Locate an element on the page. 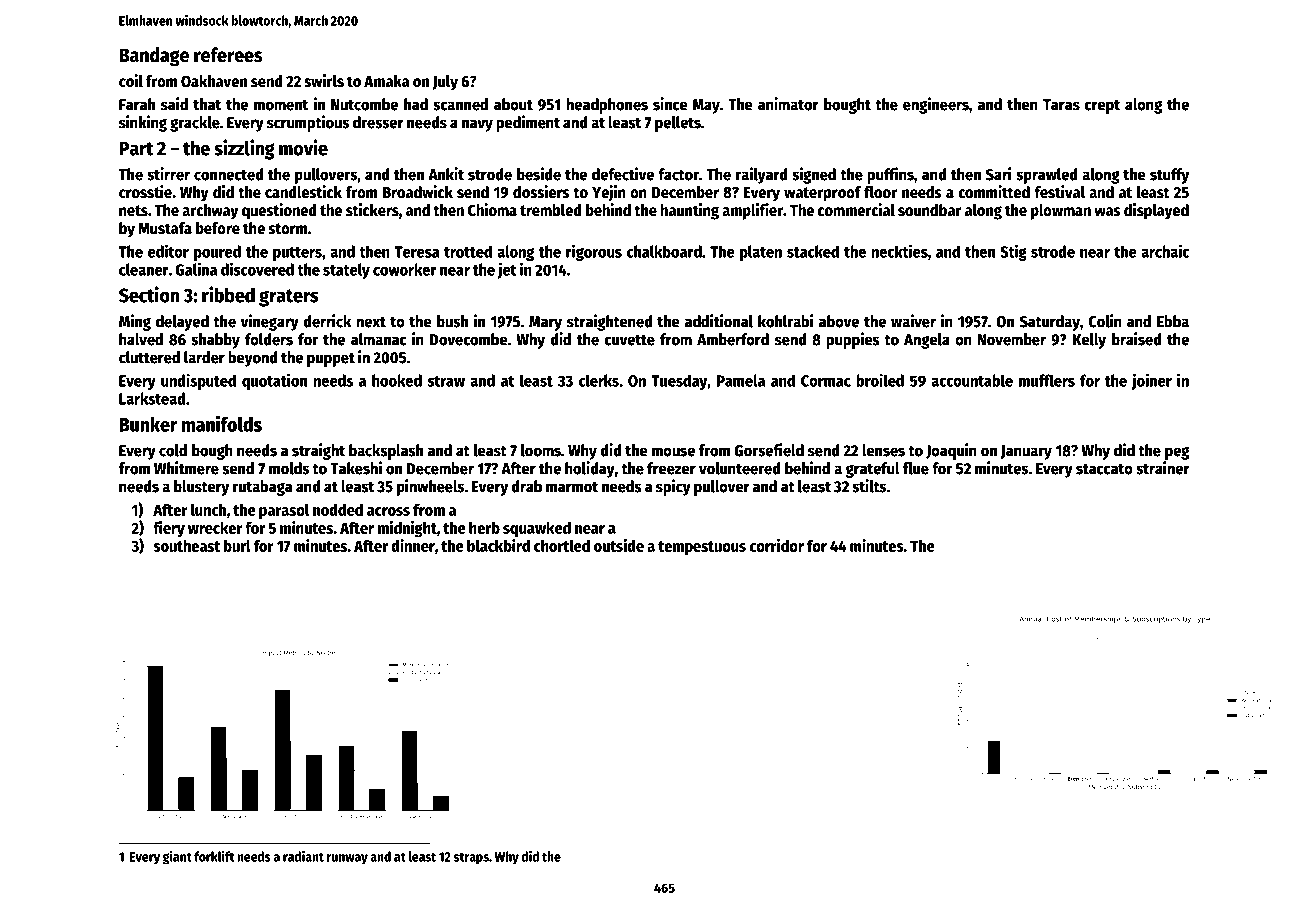 This page has width=1308, height=924. corridor is located at coordinates (776, 545).
